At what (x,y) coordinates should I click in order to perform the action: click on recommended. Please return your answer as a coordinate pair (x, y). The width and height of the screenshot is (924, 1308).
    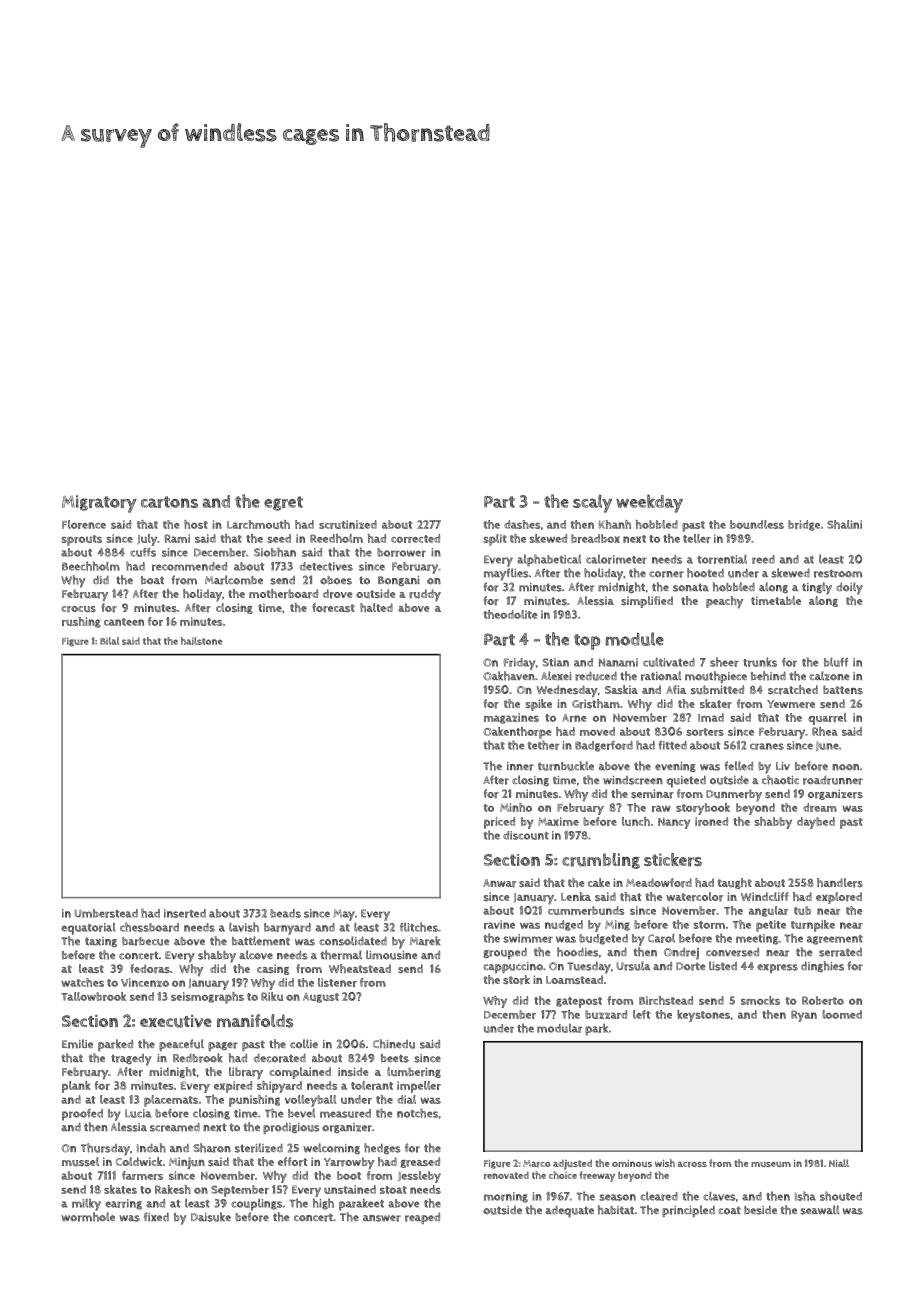
    Looking at the image, I should click on (189, 566).
